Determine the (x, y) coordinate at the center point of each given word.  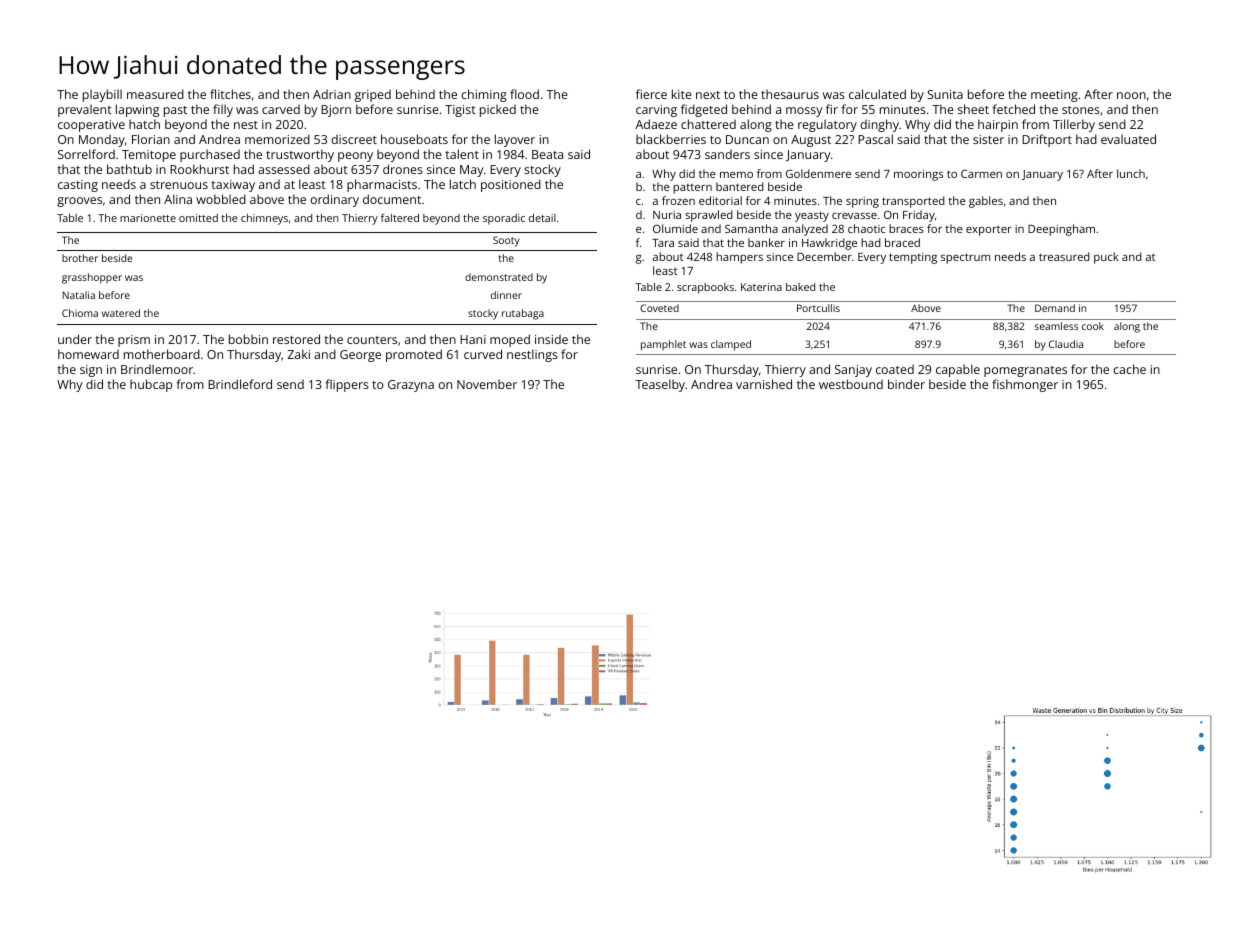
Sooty (506, 241)
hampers (739, 258)
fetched (1013, 109)
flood (524, 94)
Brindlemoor (157, 369)
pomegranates (1025, 371)
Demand (1055, 308)
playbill (102, 95)
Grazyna (411, 386)
